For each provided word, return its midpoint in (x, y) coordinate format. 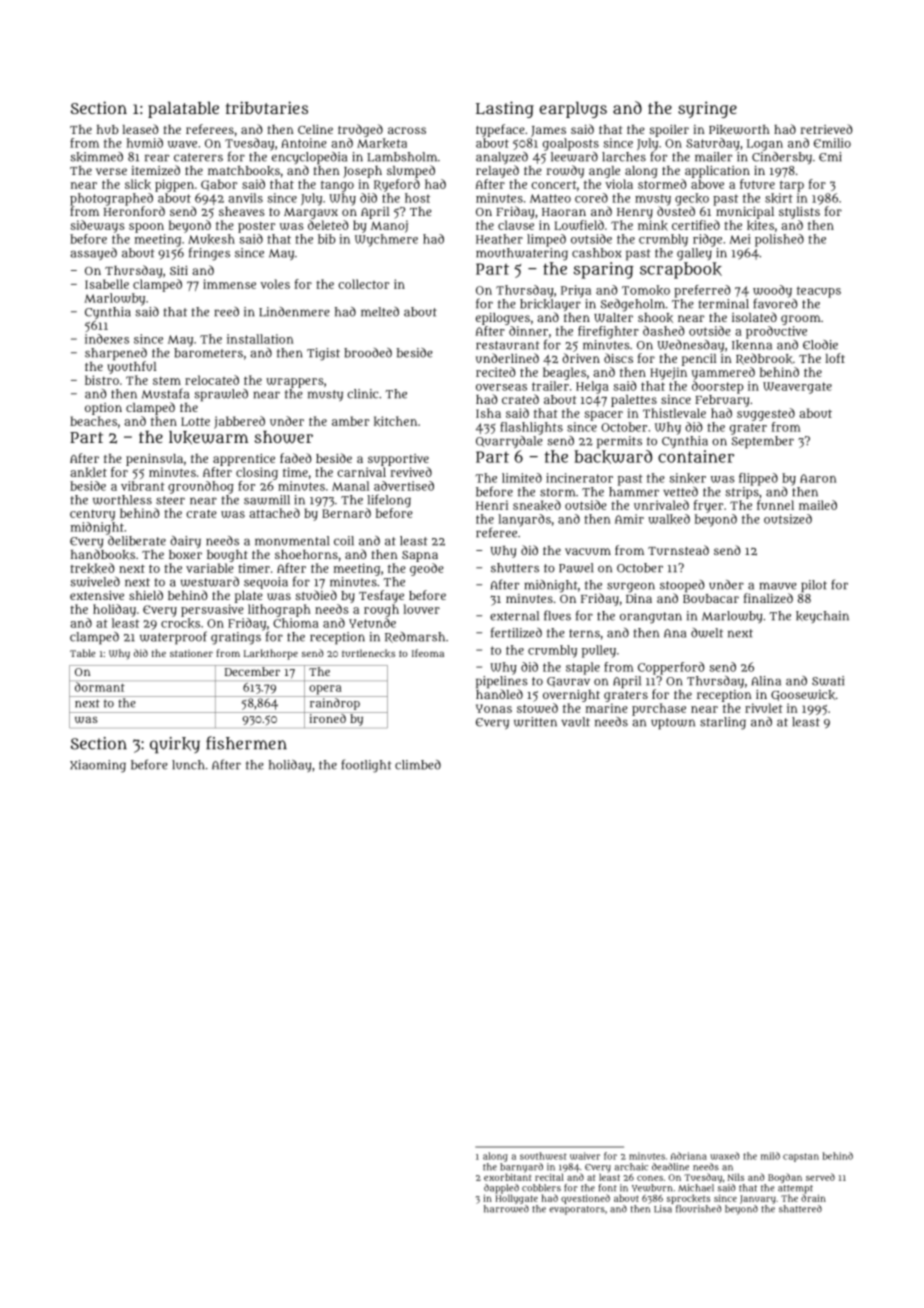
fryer (708, 506)
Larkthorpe (271, 654)
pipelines (502, 682)
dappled (501, 1189)
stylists (799, 213)
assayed (93, 254)
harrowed (506, 1209)
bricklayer (550, 305)
